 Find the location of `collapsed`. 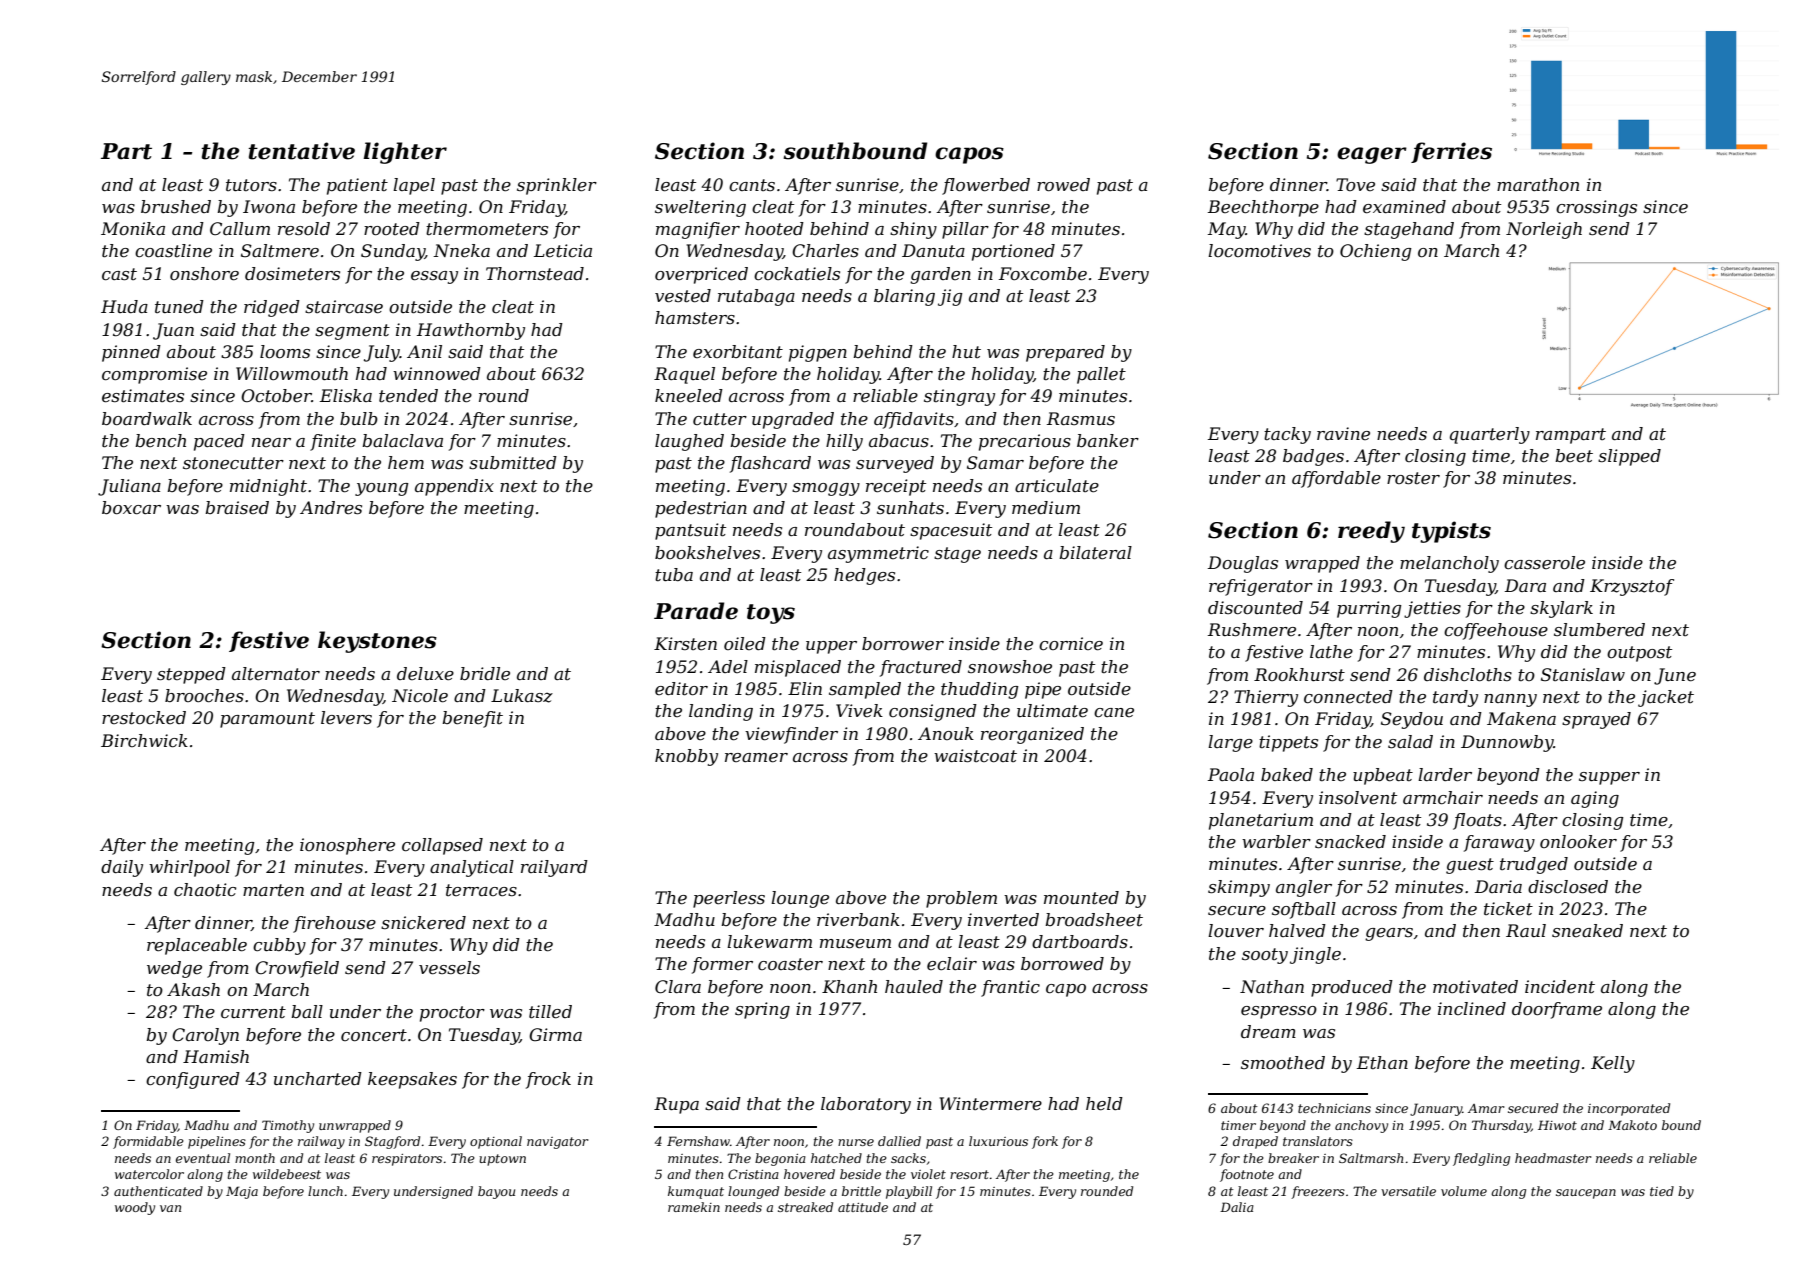

collapsed is located at coordinates (442, 846).
